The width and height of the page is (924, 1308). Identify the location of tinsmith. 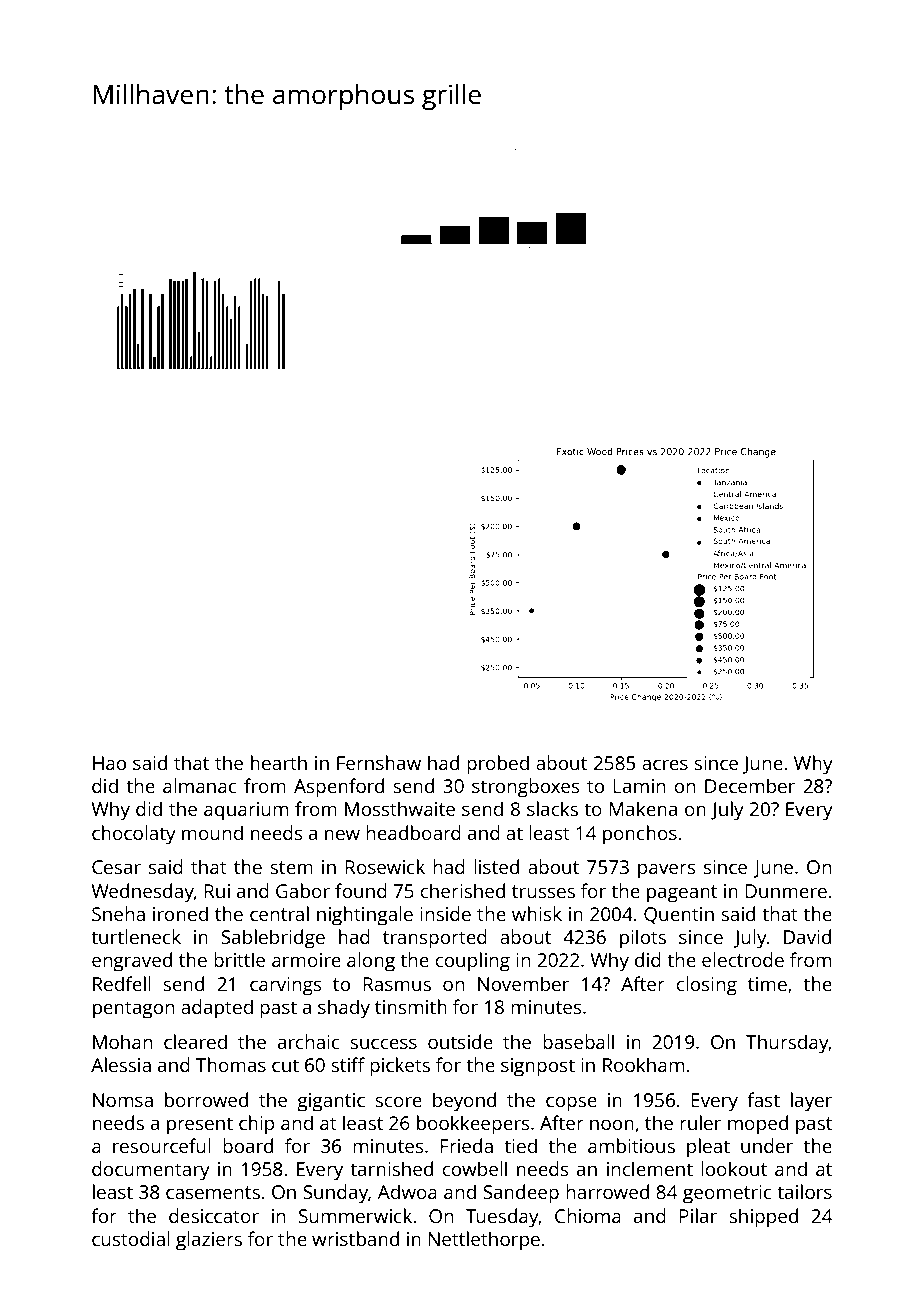
(411, 1006).
